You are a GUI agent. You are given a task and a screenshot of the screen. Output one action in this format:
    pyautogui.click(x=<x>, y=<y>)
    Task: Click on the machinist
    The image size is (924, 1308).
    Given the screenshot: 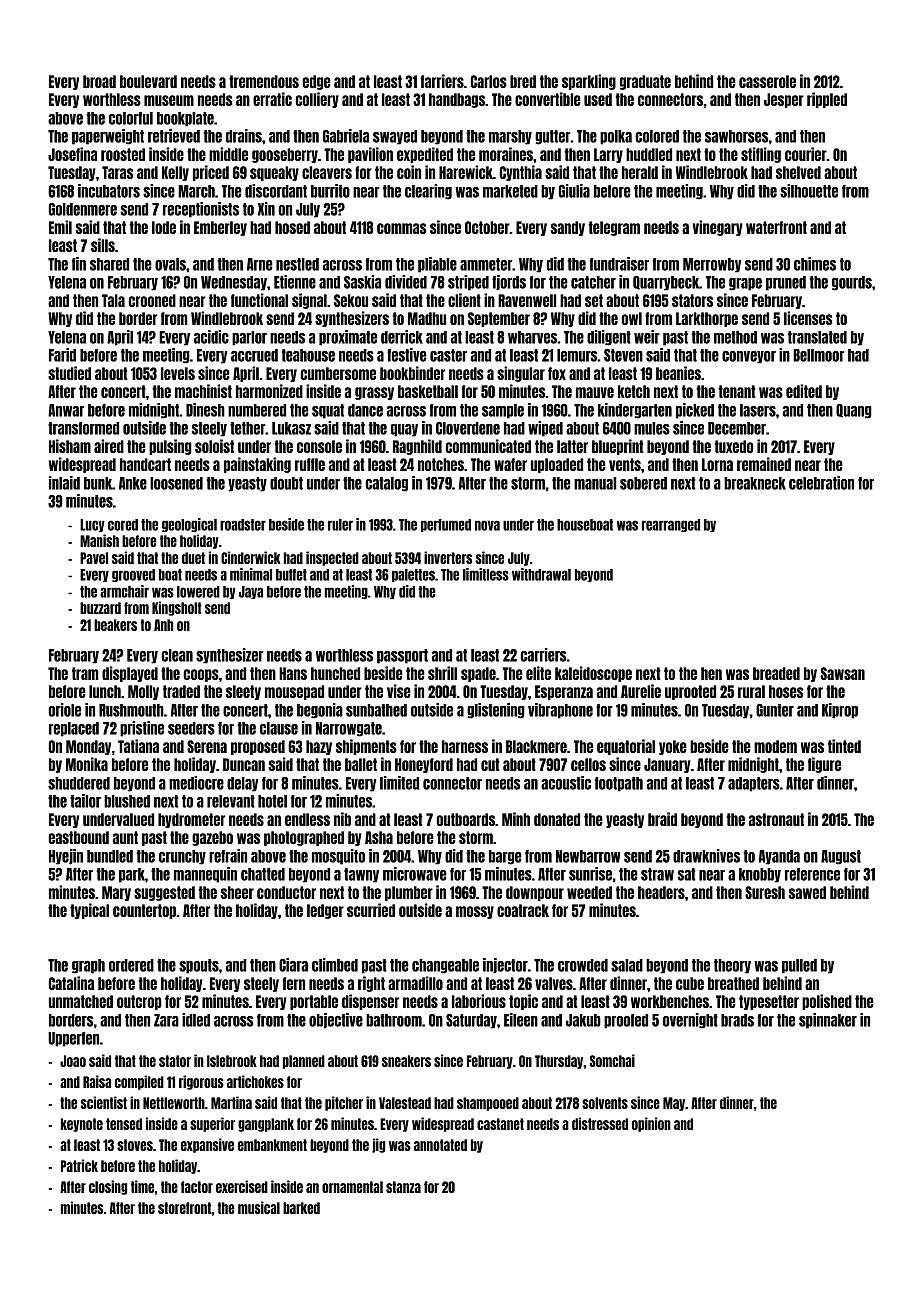 What is the action you would take?
    pyautogui.click(x=203, y=391)
